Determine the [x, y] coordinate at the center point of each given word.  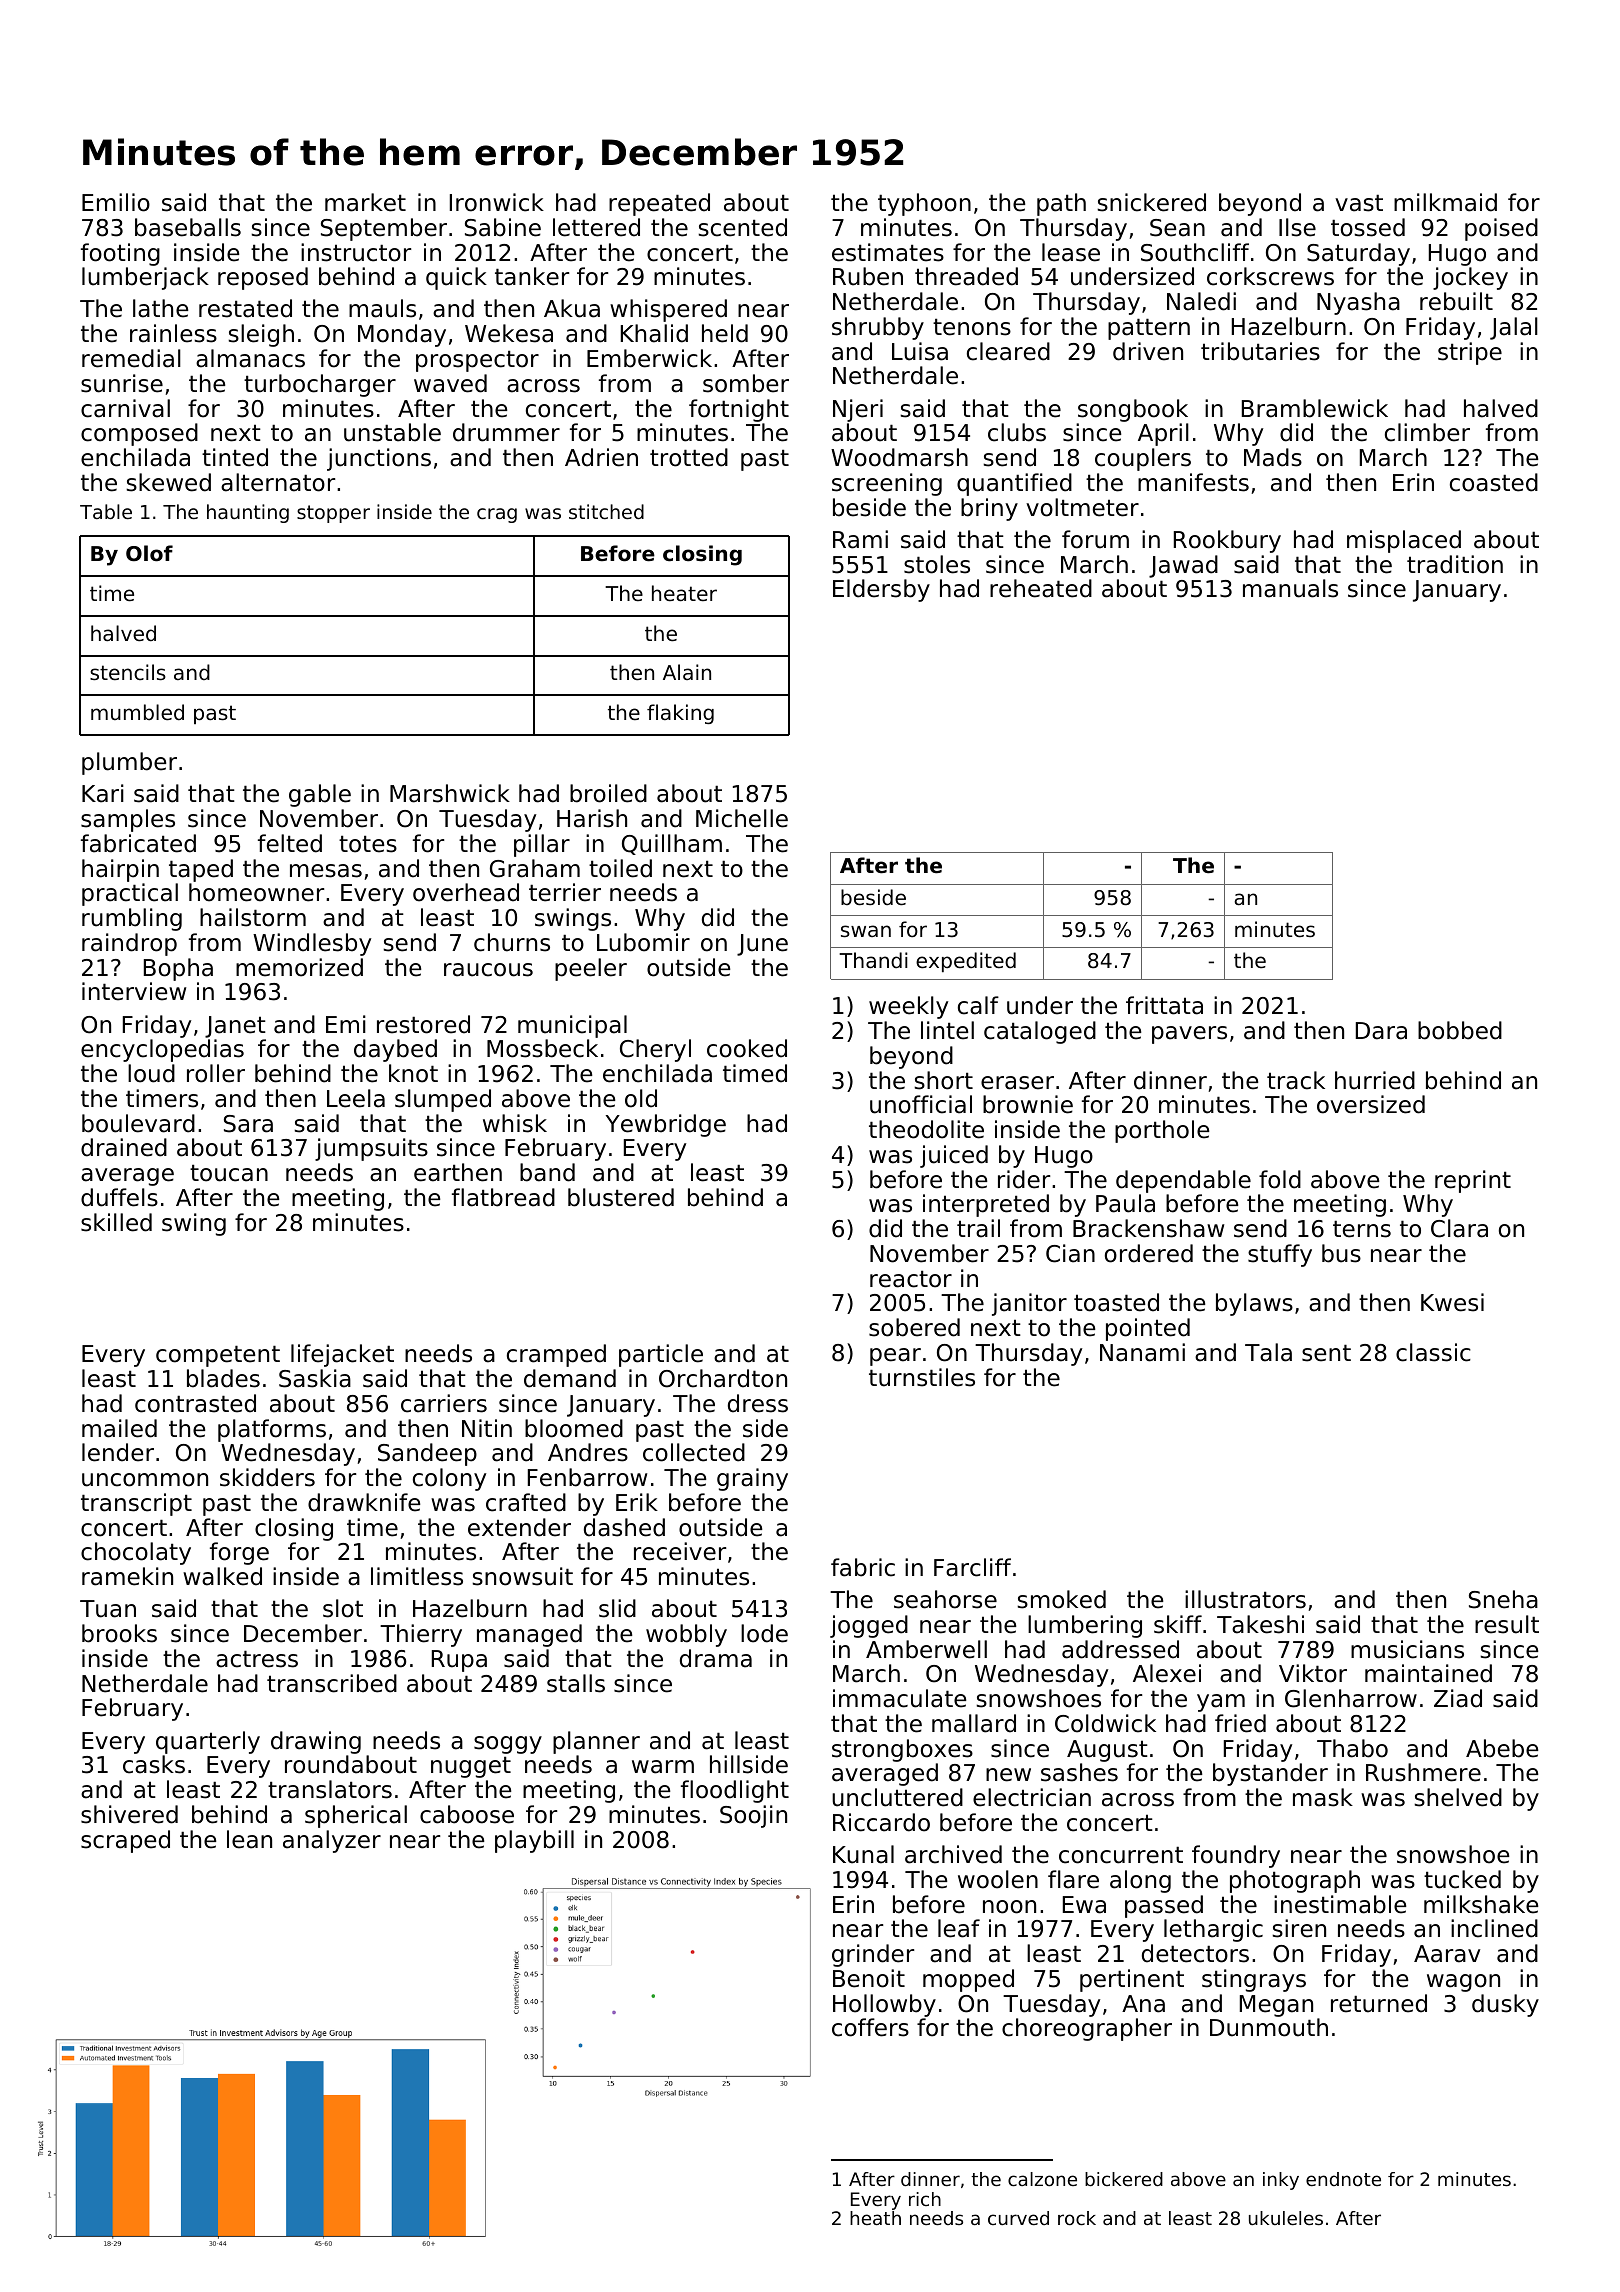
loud [151, 1073]
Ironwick [497, 202]
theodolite [926, 1129]
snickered [1151, 202]
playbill [534, 1841]
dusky [1505, 2005]
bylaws [1254, 1304]
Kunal [863, 1854]
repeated [659, 204]
